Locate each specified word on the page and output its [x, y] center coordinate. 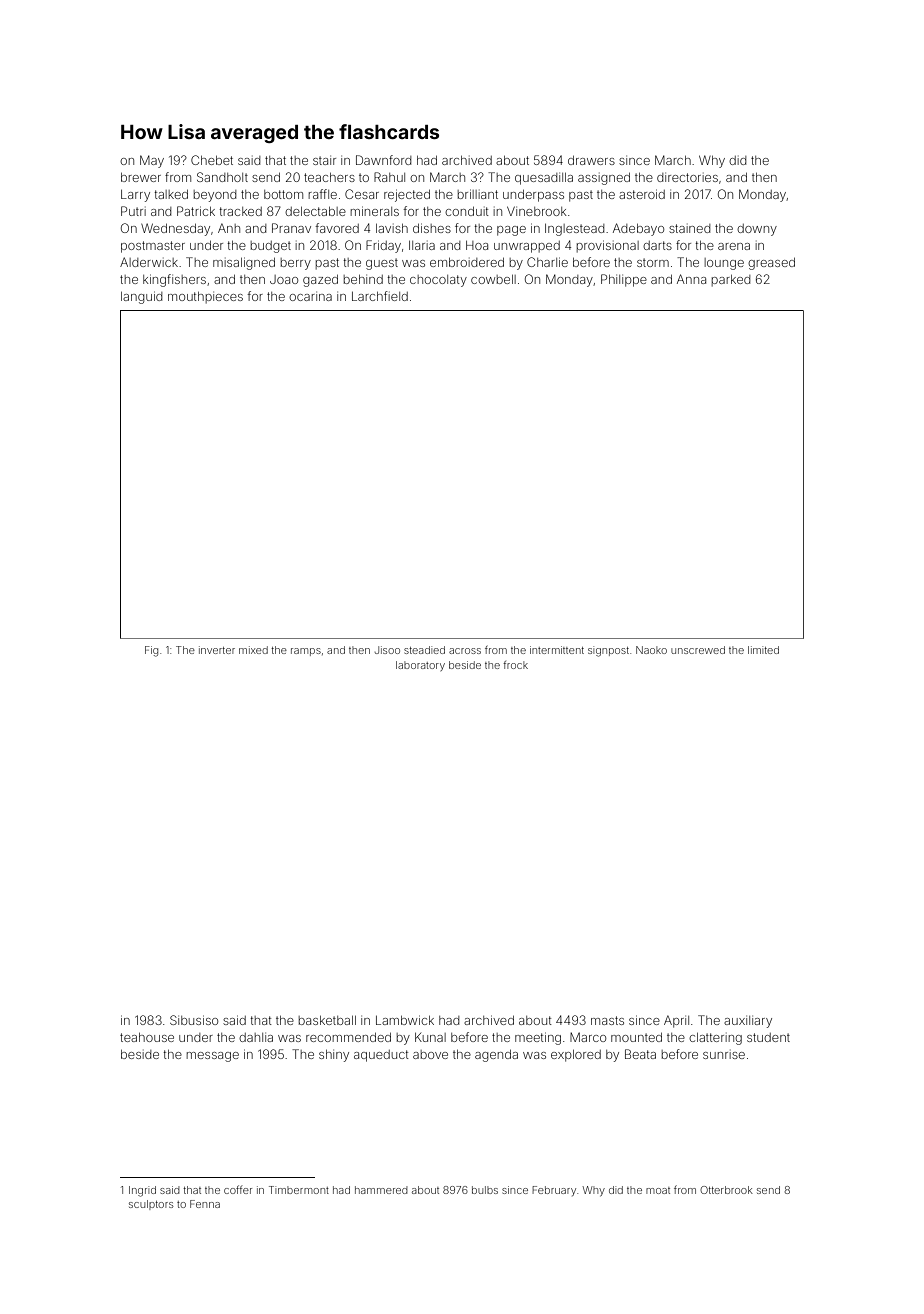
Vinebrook [537, 211]
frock [515, 665]
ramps [306, 652]
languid [142, 297]
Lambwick [405, 1020]
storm [653, 262]
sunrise [724, 1055]
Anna [691, 279]
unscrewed [698, 650]
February [554, 1191]
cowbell [493, 279]
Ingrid [142, 1191]
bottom [283, 194]
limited [763, 650]
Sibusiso [194, 1020]
